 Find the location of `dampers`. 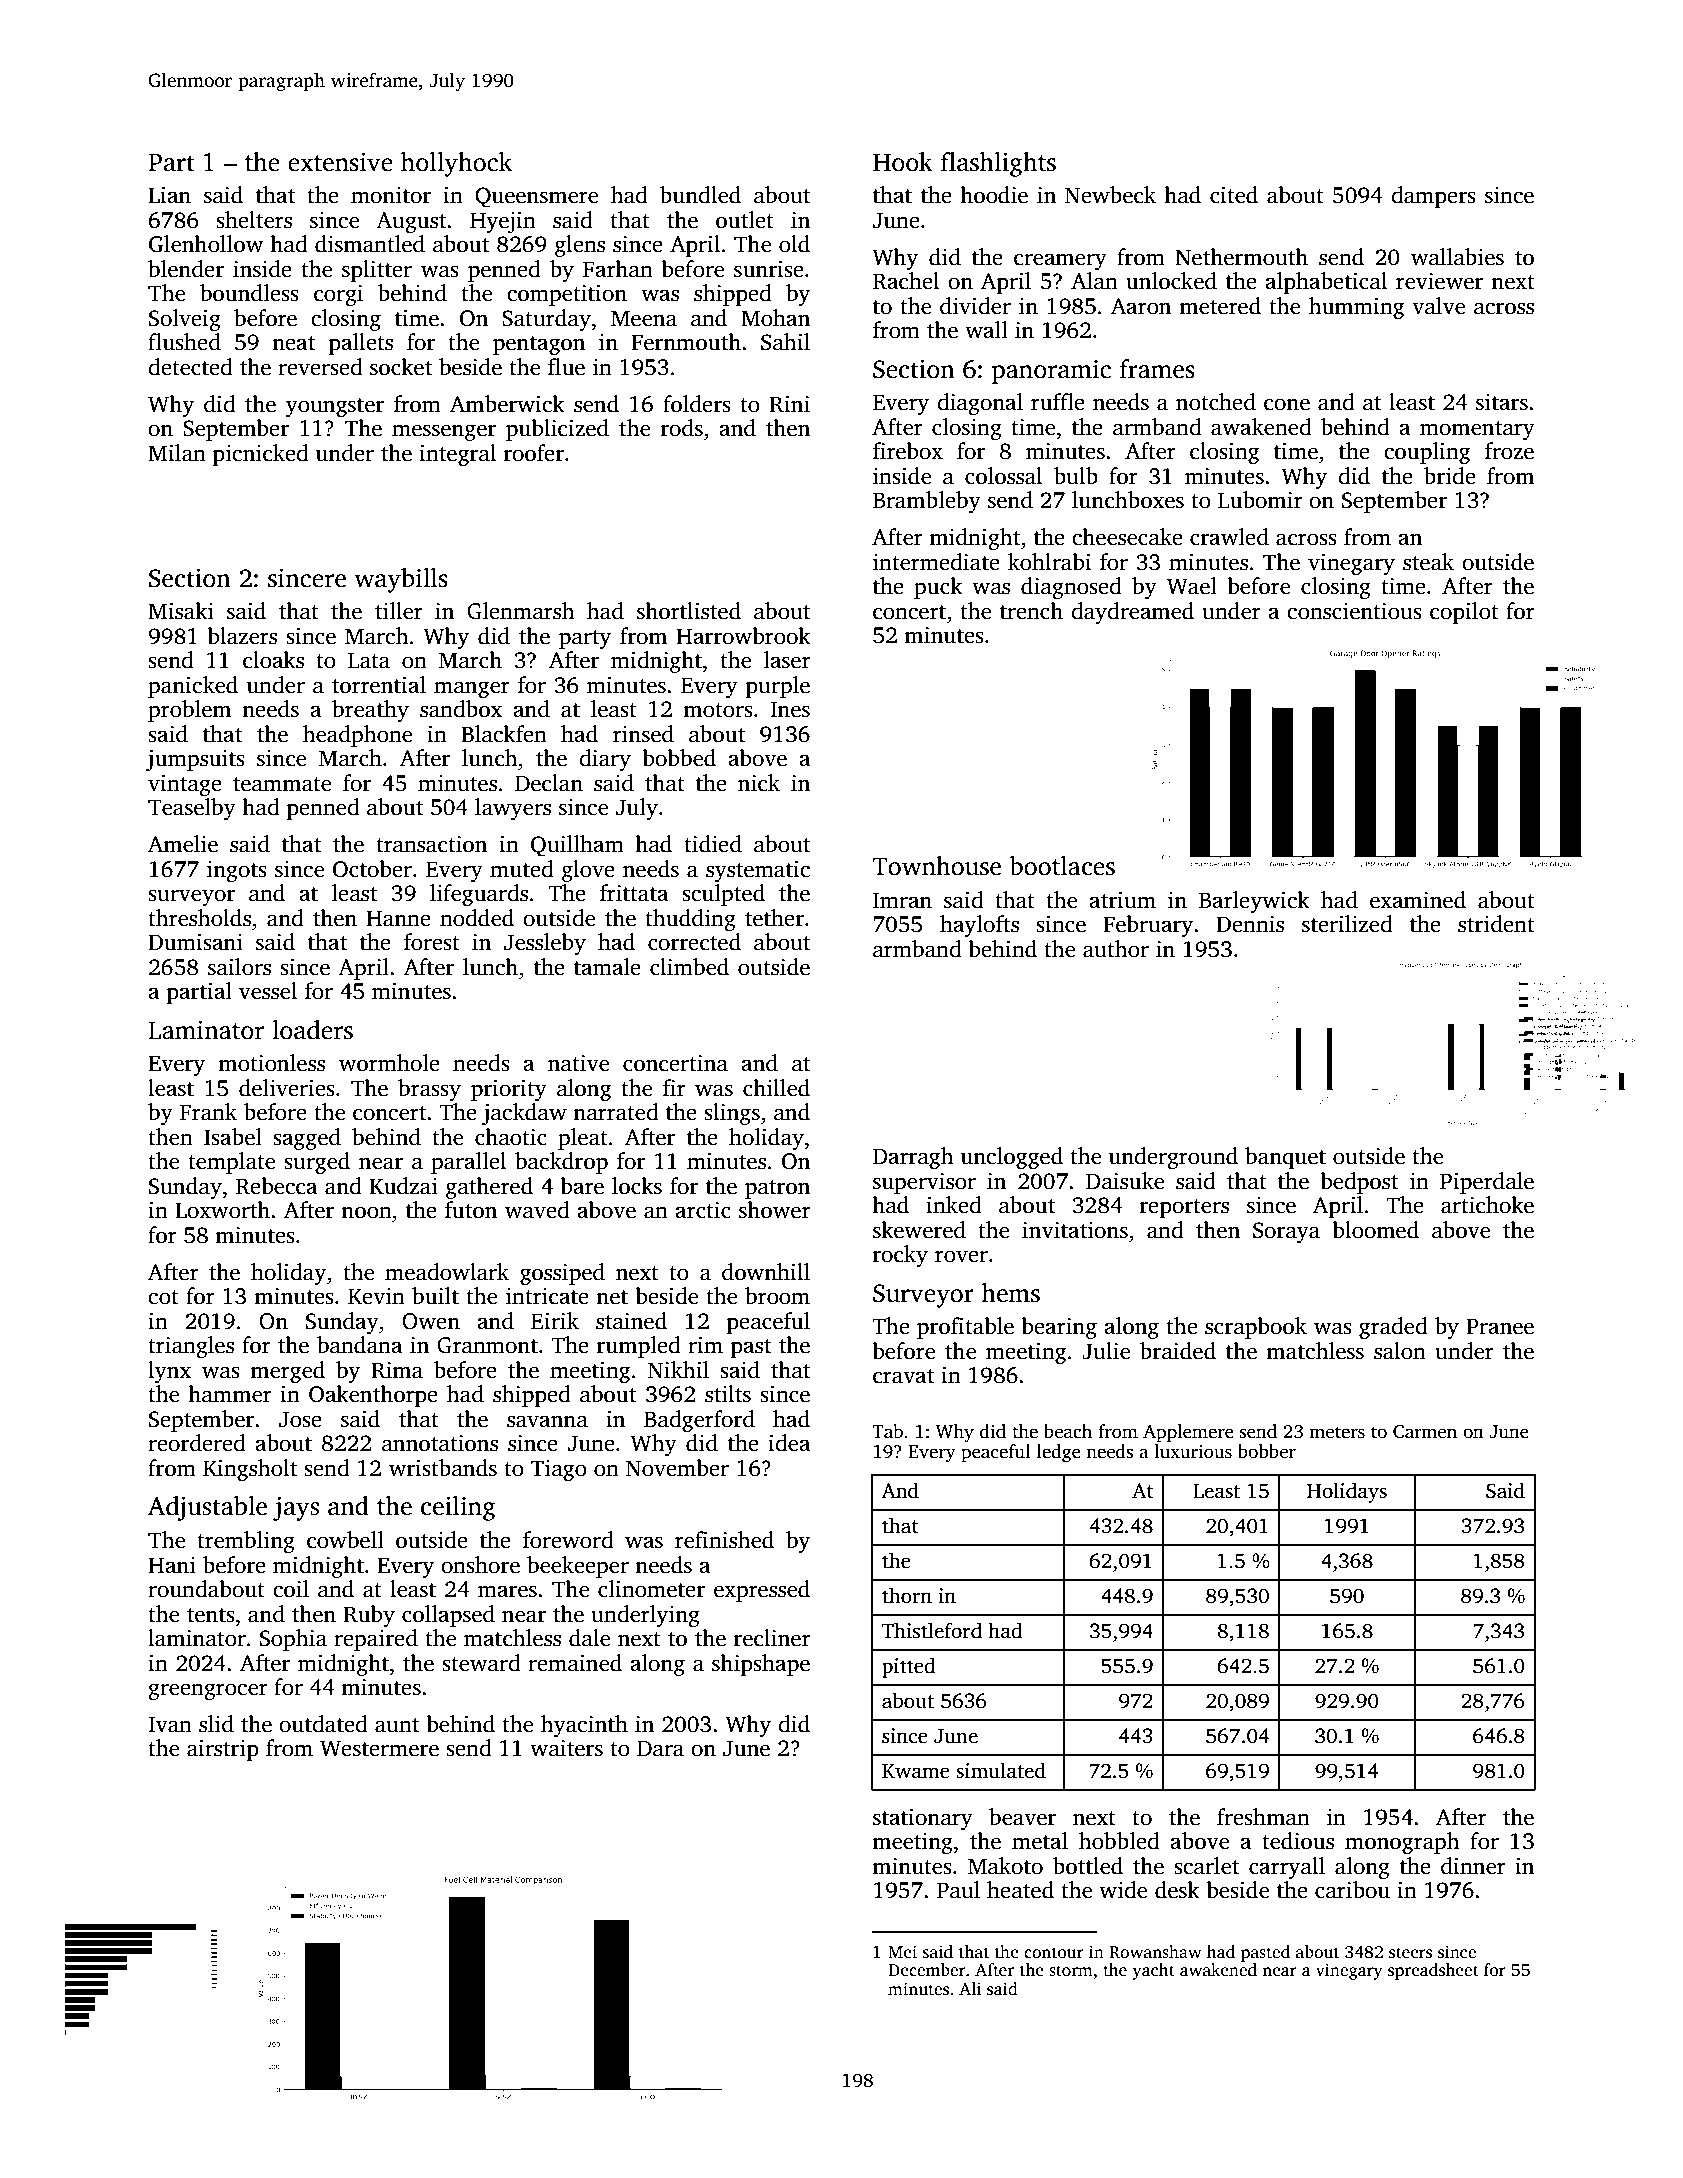

dampers is located at coordinates (1433, 197).
